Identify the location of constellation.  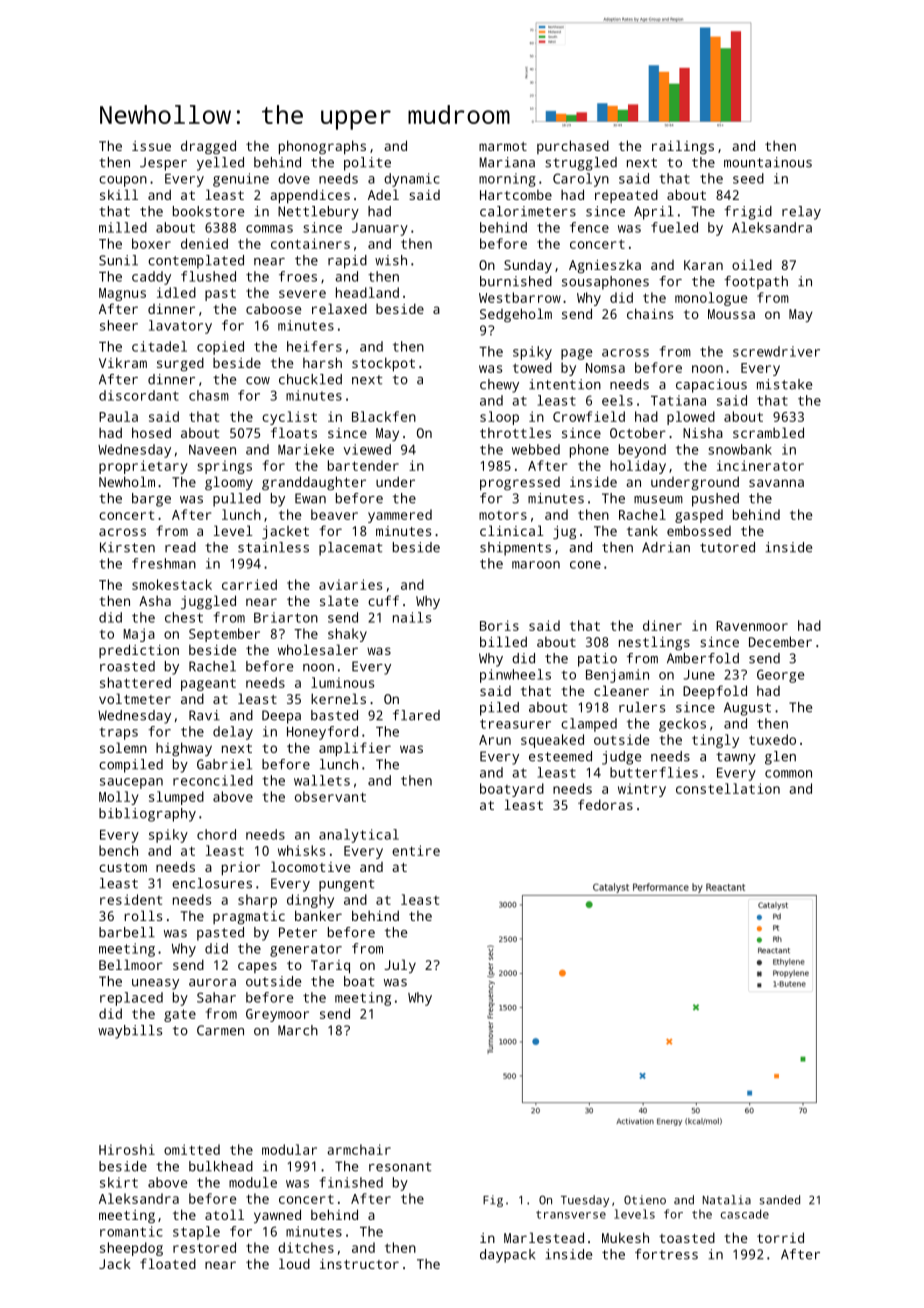
(728, 788).
